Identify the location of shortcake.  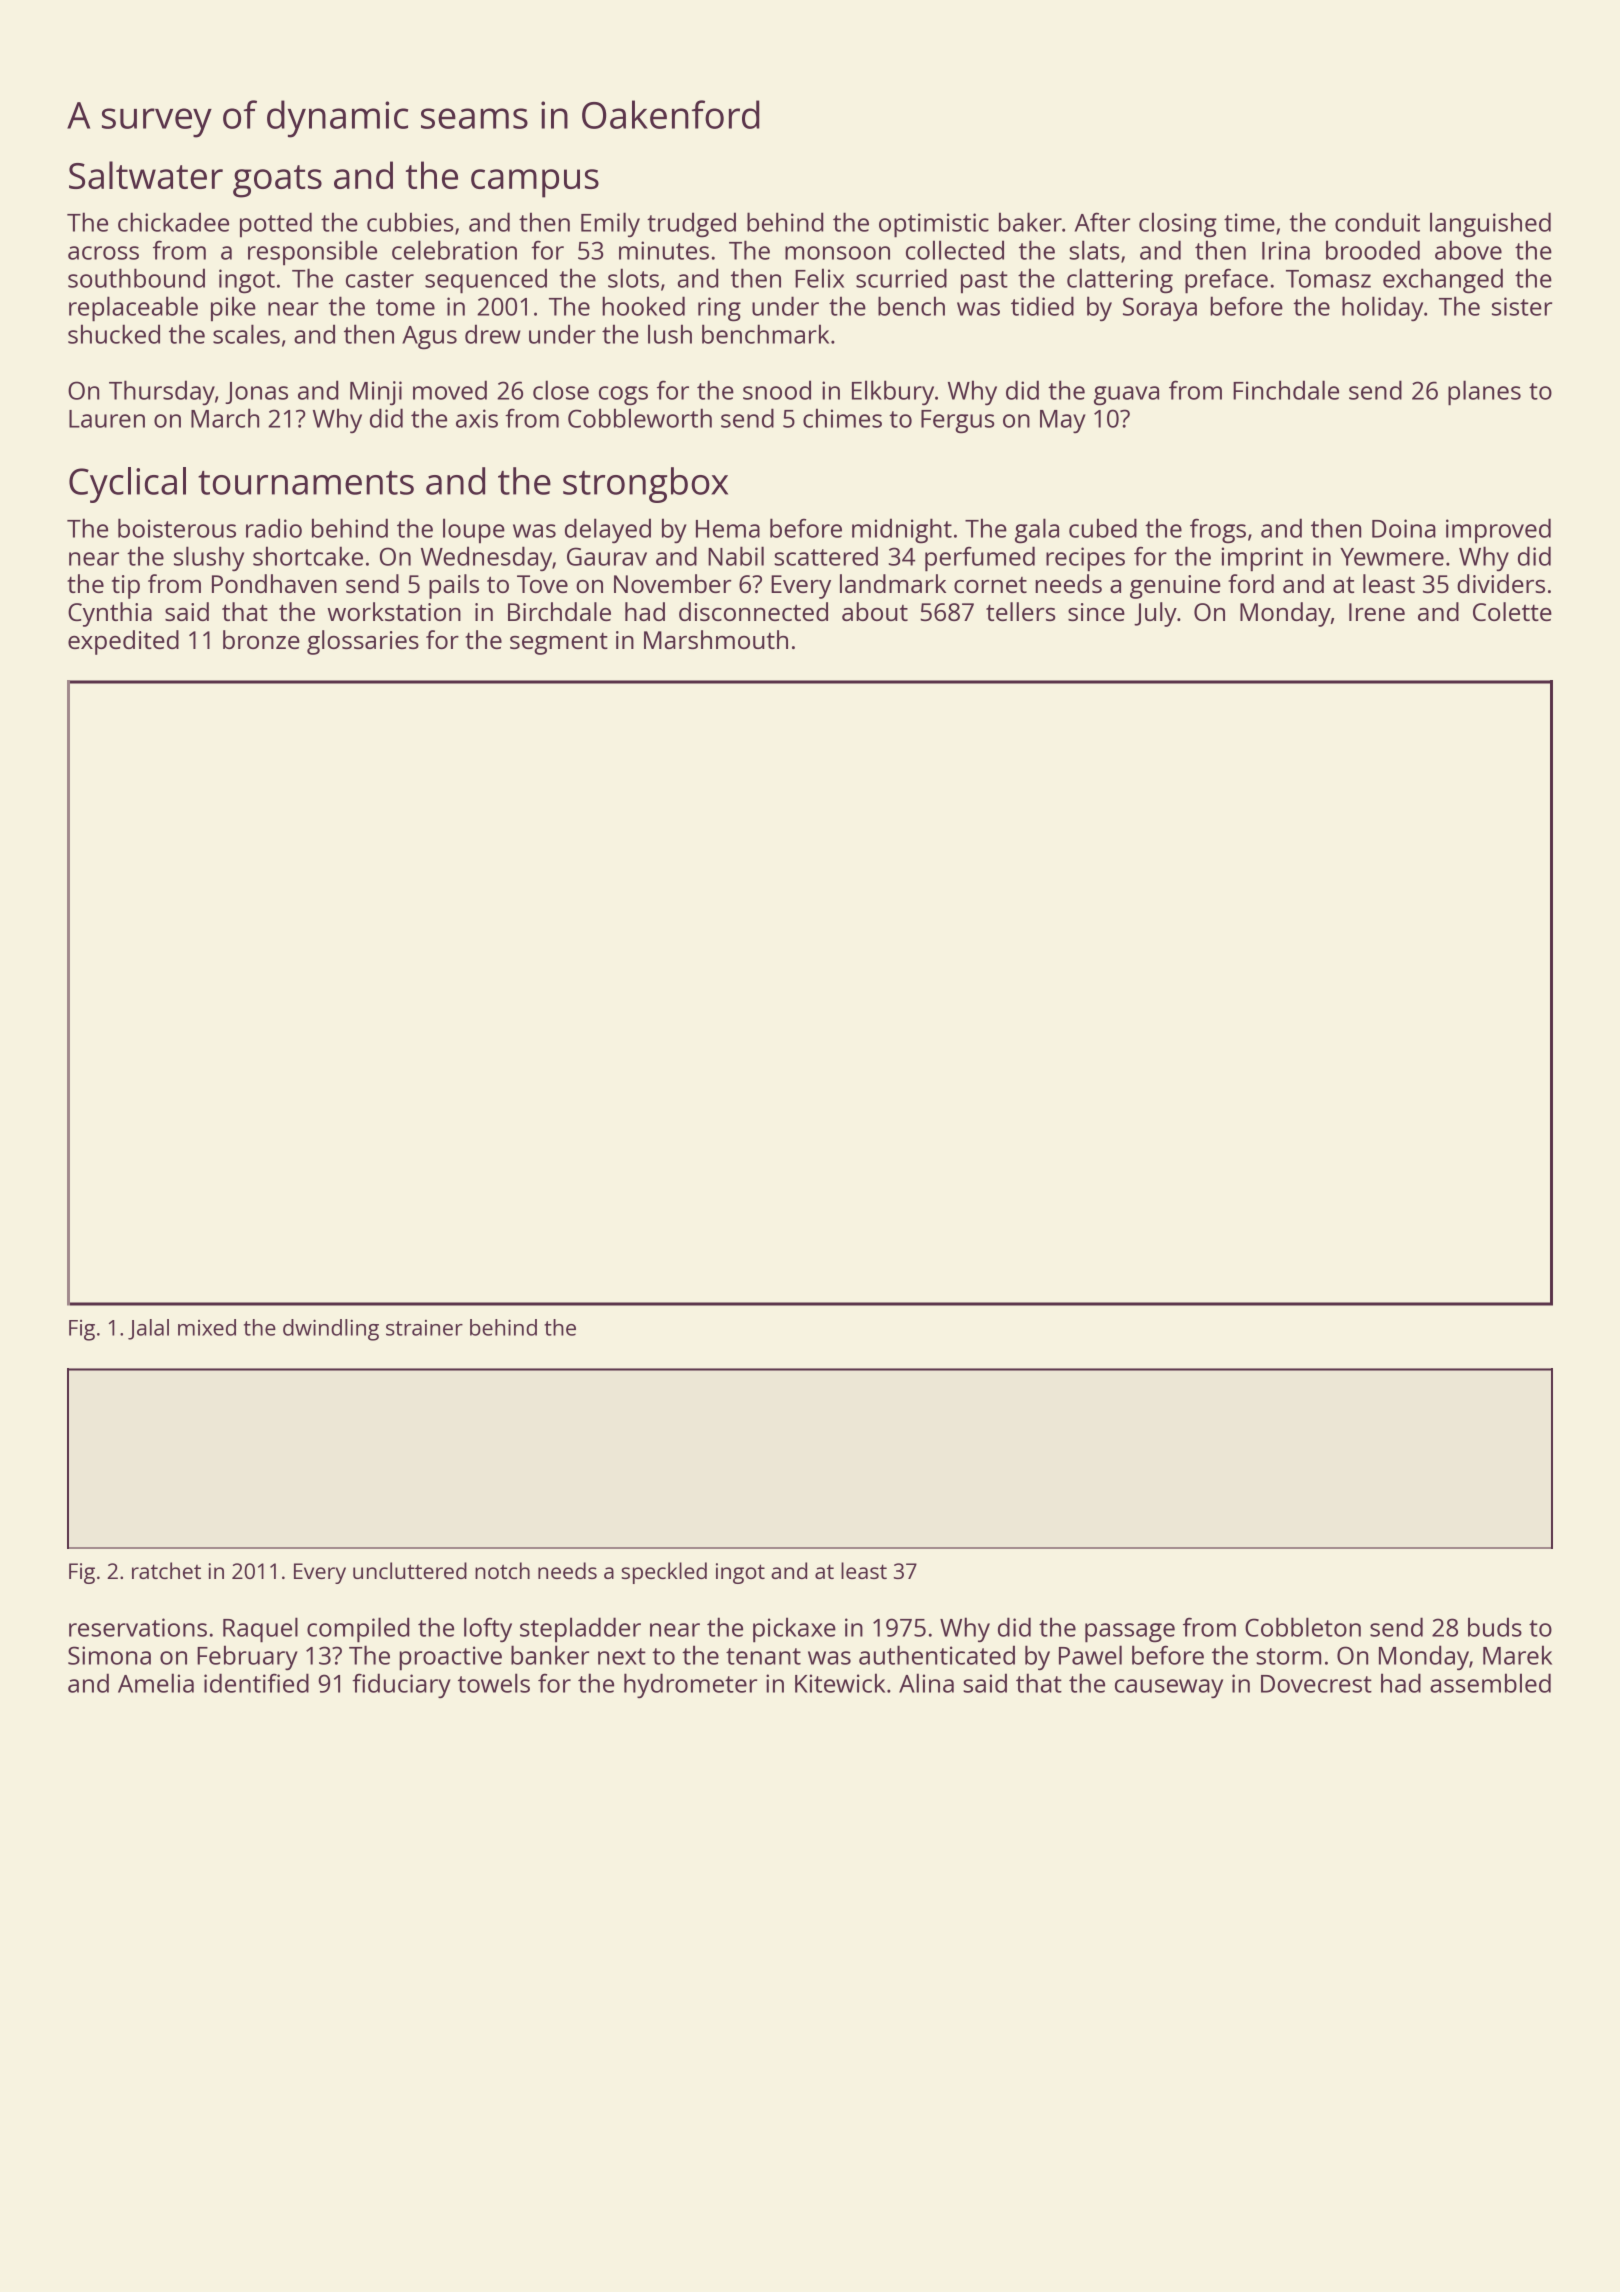
(308, 556).
